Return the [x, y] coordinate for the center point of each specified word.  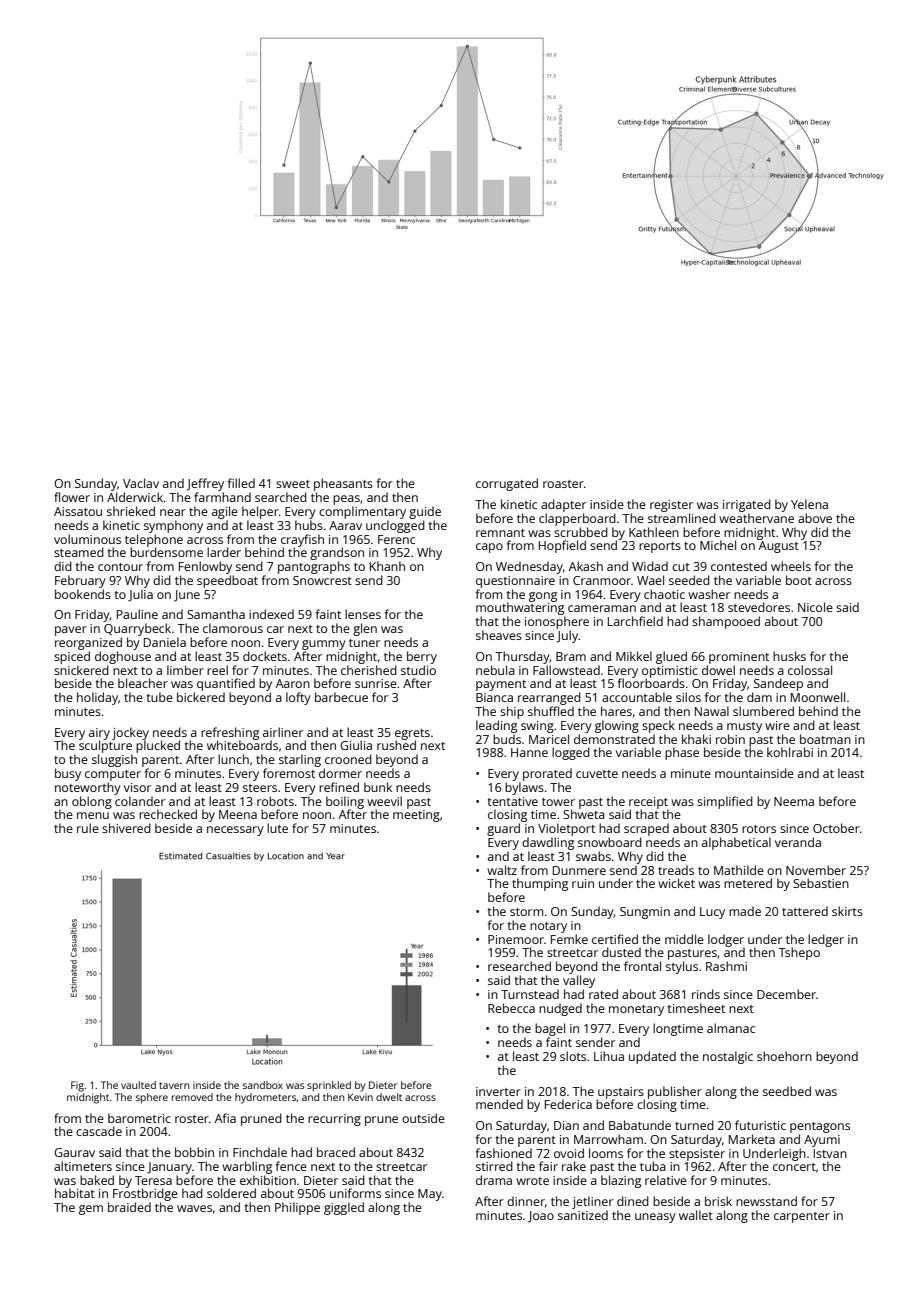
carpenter [802, 1217]
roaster [563, 484]
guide [425, 512]
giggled [344, 1208]
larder [224, 552]
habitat [75, 1193]
